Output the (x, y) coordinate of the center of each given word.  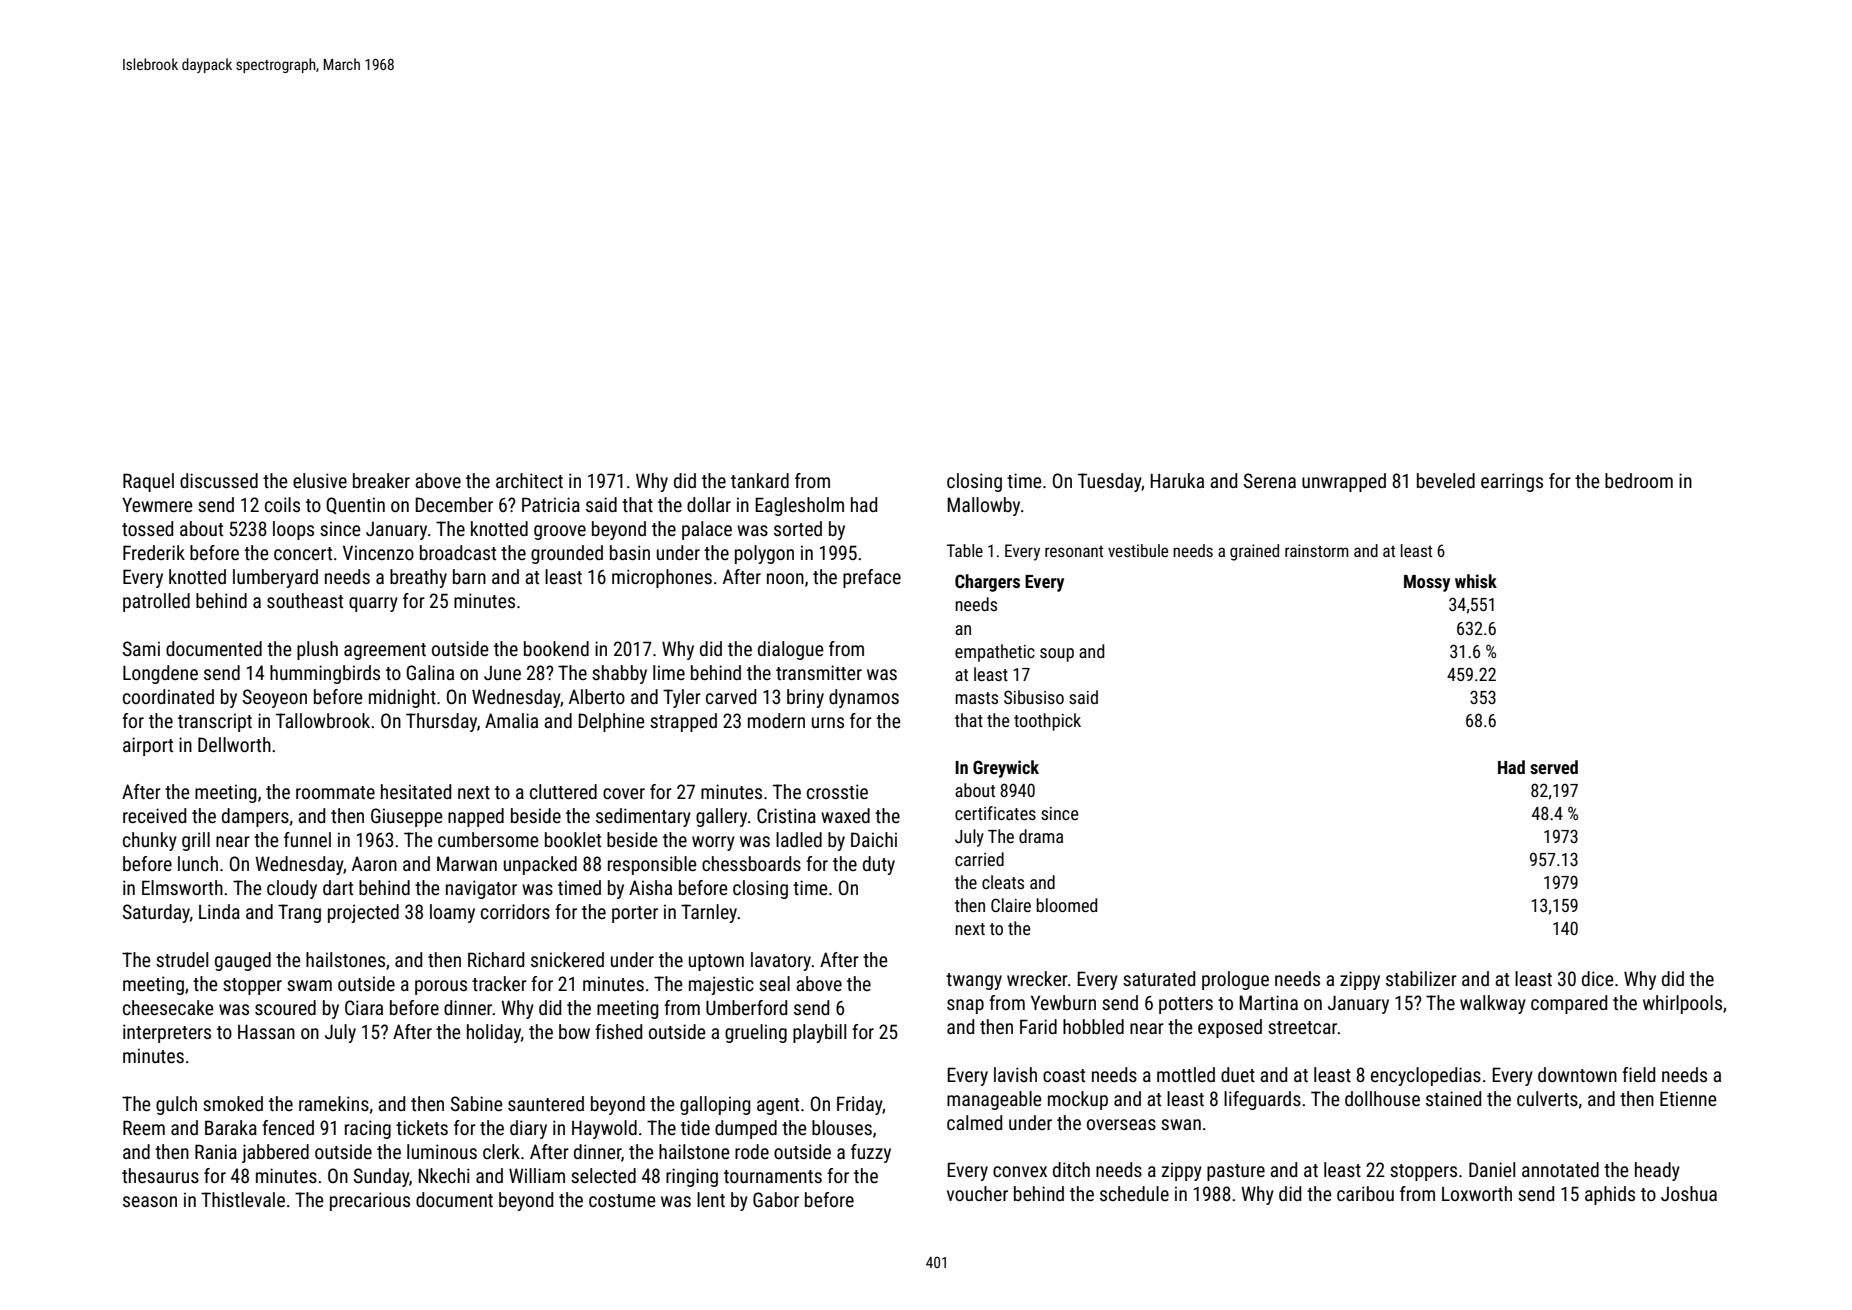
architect (529, 480)
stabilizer (1421, 978)
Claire (1011, 905)
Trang (299, 913)
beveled (1446, 480)
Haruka (1177, 480)
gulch (176, 1105)
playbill (819, 1033)
